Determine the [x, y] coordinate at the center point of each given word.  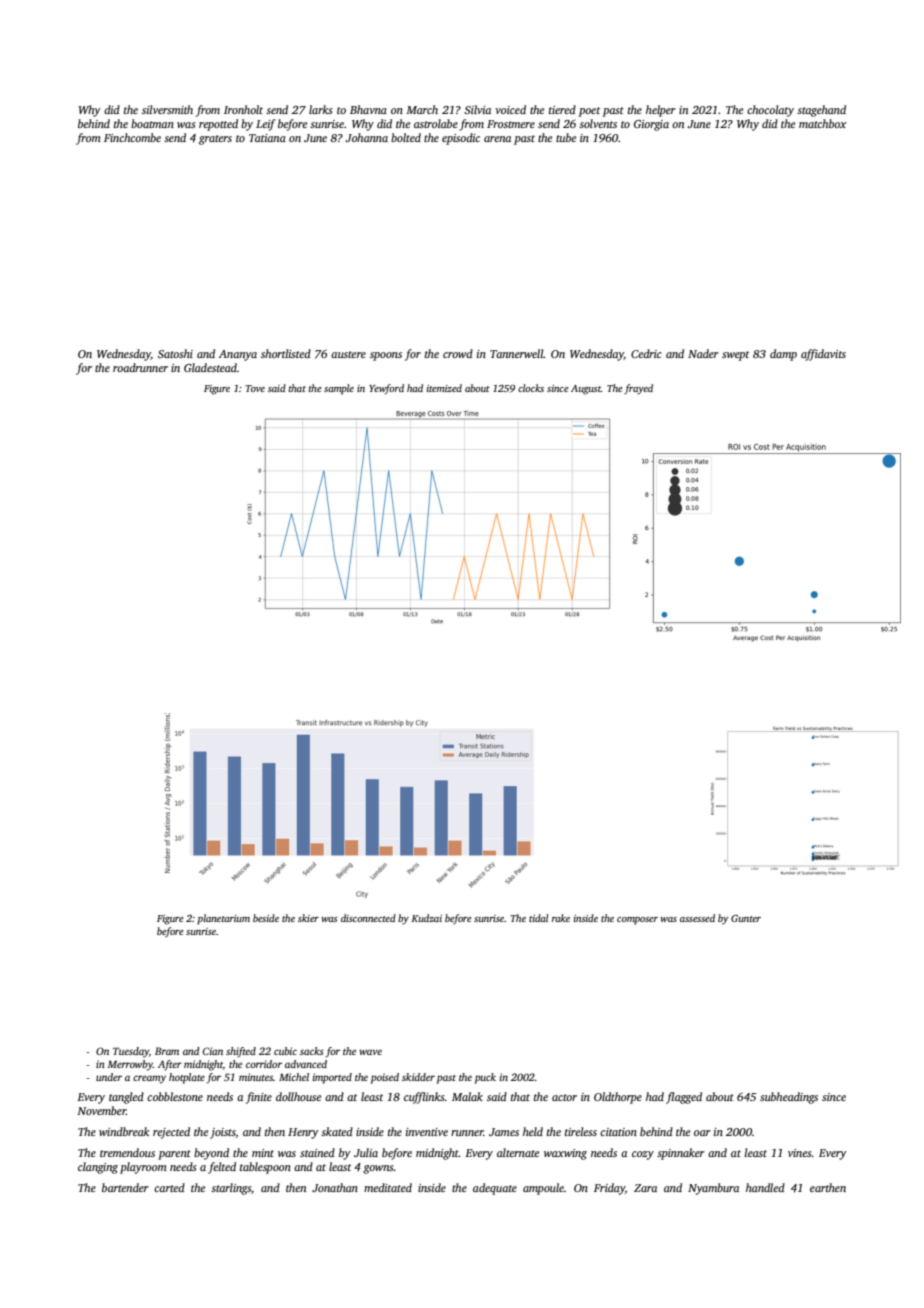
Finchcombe [132, 137]
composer [637, 921]
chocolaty [770, 111]
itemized [444, 388]
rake [561, 918]
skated [337, 1131]
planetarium [223, 919]
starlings [231, 1189]
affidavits [823, 355]
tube [566, 137]
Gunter [746, 918]
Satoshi [175, 353]
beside [266, 918]
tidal [538, 918]
